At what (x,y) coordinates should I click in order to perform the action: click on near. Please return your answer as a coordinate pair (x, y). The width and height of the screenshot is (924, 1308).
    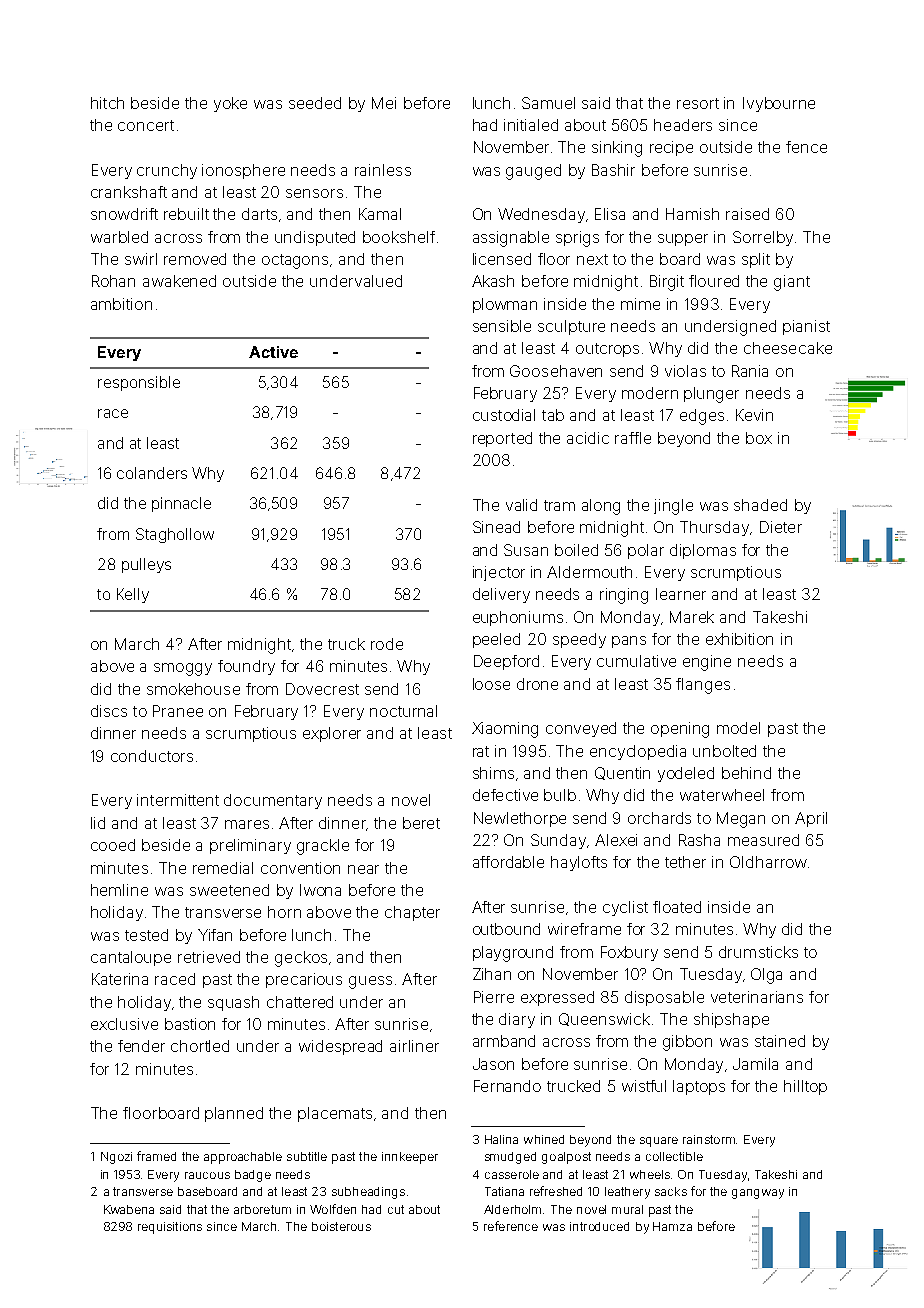
    Looking at the image, I should click on (363, 869).
